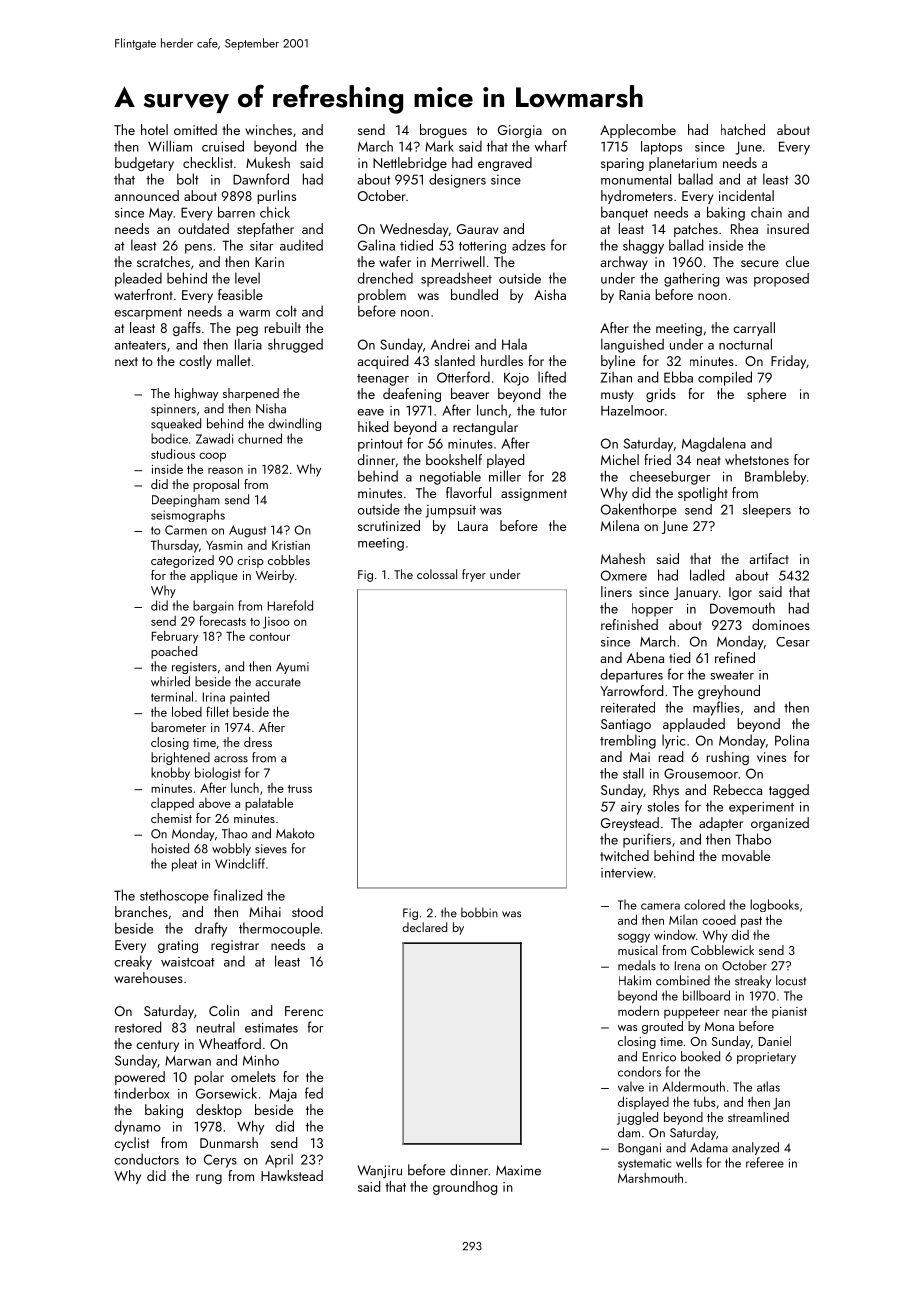 This screenshot has height=1308, width=924. Describe the element at coordinates (175, 637) in the screenshot. I see `February` at that location.
